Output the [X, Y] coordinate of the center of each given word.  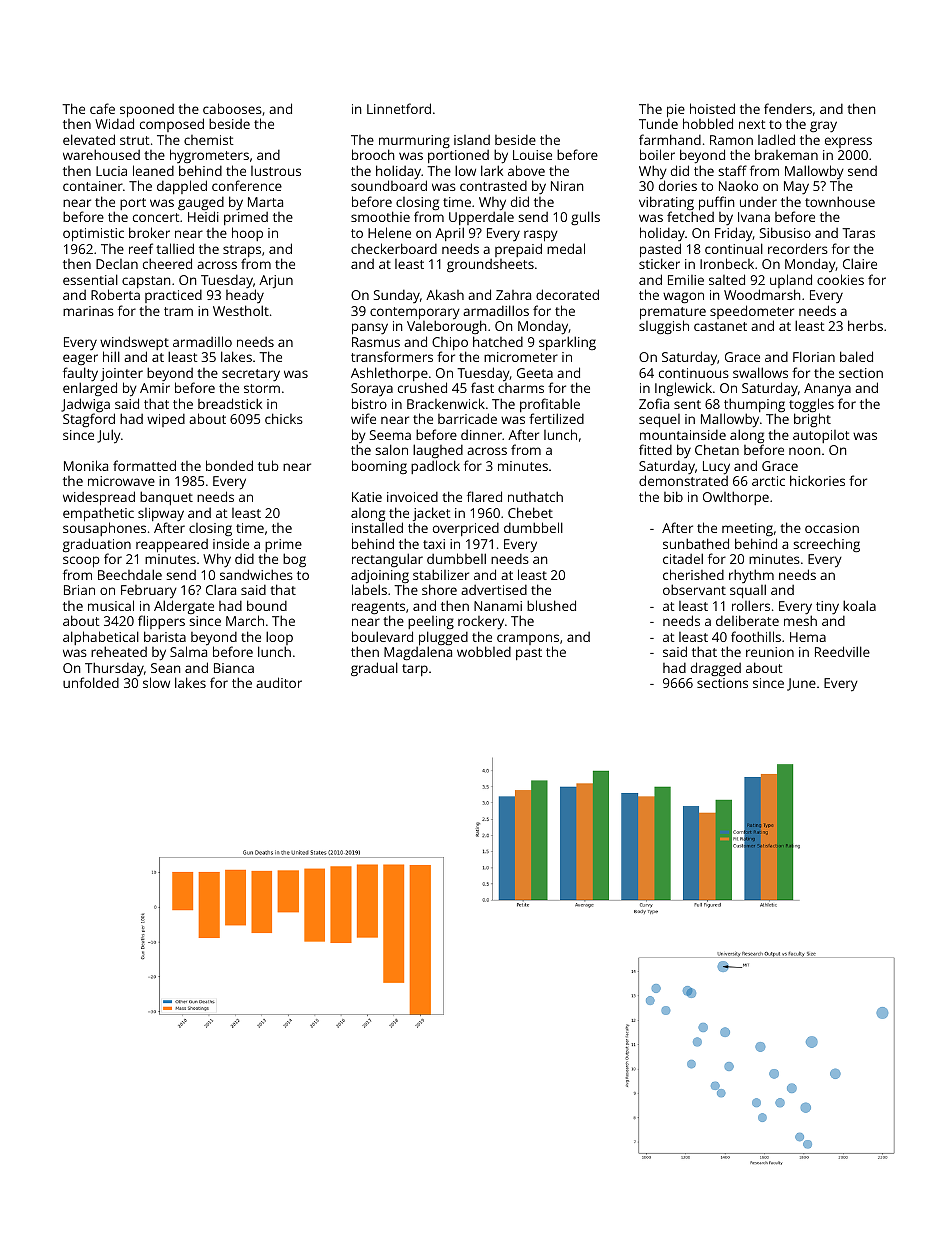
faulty [80, 375]
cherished [693, 574]
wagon [683, 297]
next [752, 124]
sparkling [567, 343]
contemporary [415, 313]
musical [111, 605]
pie [676, 111]
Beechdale [130, 574]
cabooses [232, 108]
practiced [173, 296]
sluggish [664, 327]
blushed [551, 605]
